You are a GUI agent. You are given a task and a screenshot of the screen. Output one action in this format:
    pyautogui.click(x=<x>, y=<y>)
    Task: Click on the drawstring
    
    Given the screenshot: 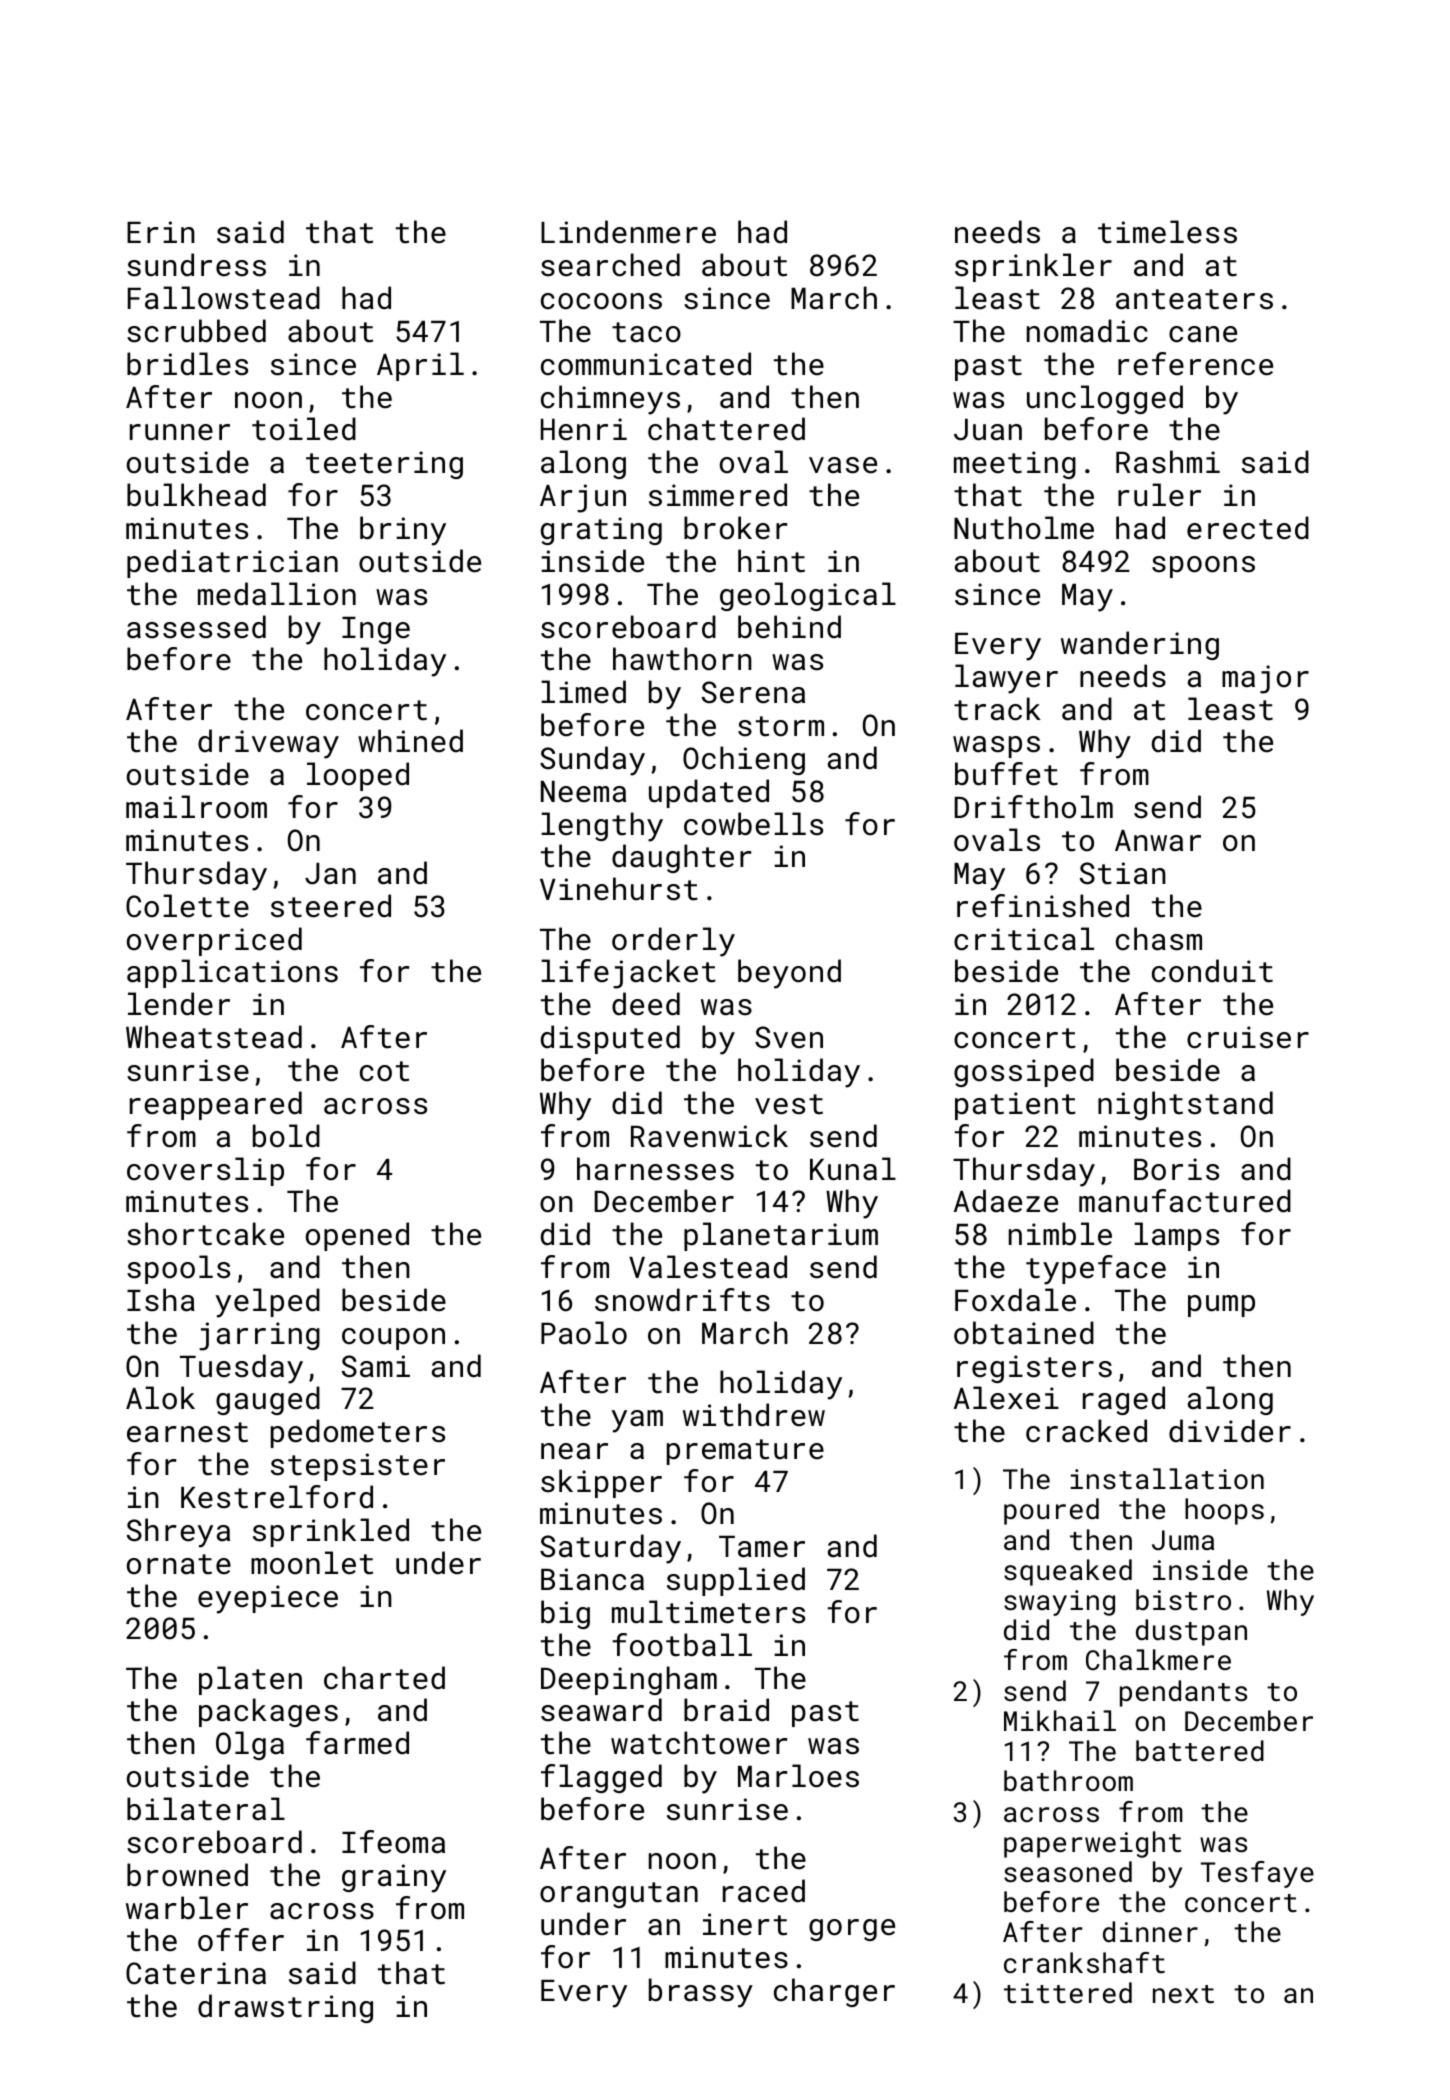 What is the action you would take?
    pyautogui.click(x=285, y=2008)
